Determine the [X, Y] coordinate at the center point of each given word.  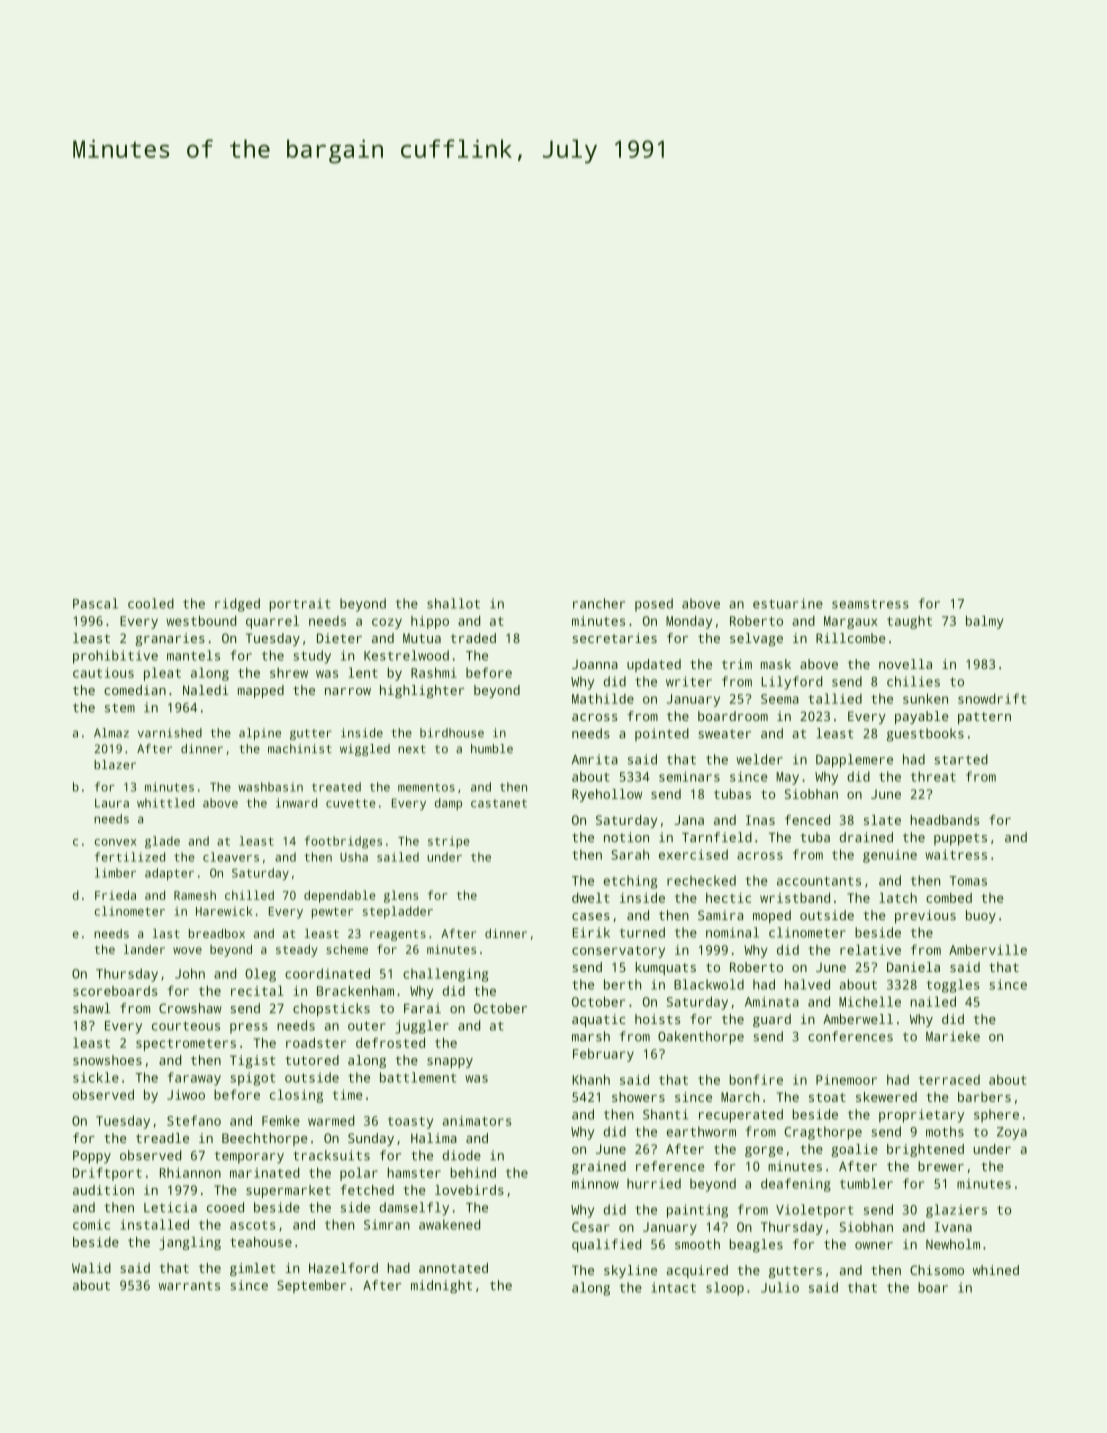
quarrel [272, 622]
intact [673, 1287]
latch [898, 898]
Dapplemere [854, 761]
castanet [499, 803]
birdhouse [452, 733]
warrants [189, 1285]
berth [622, 984]
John [190, 973]
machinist [300, 748]
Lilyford [791, 683]
